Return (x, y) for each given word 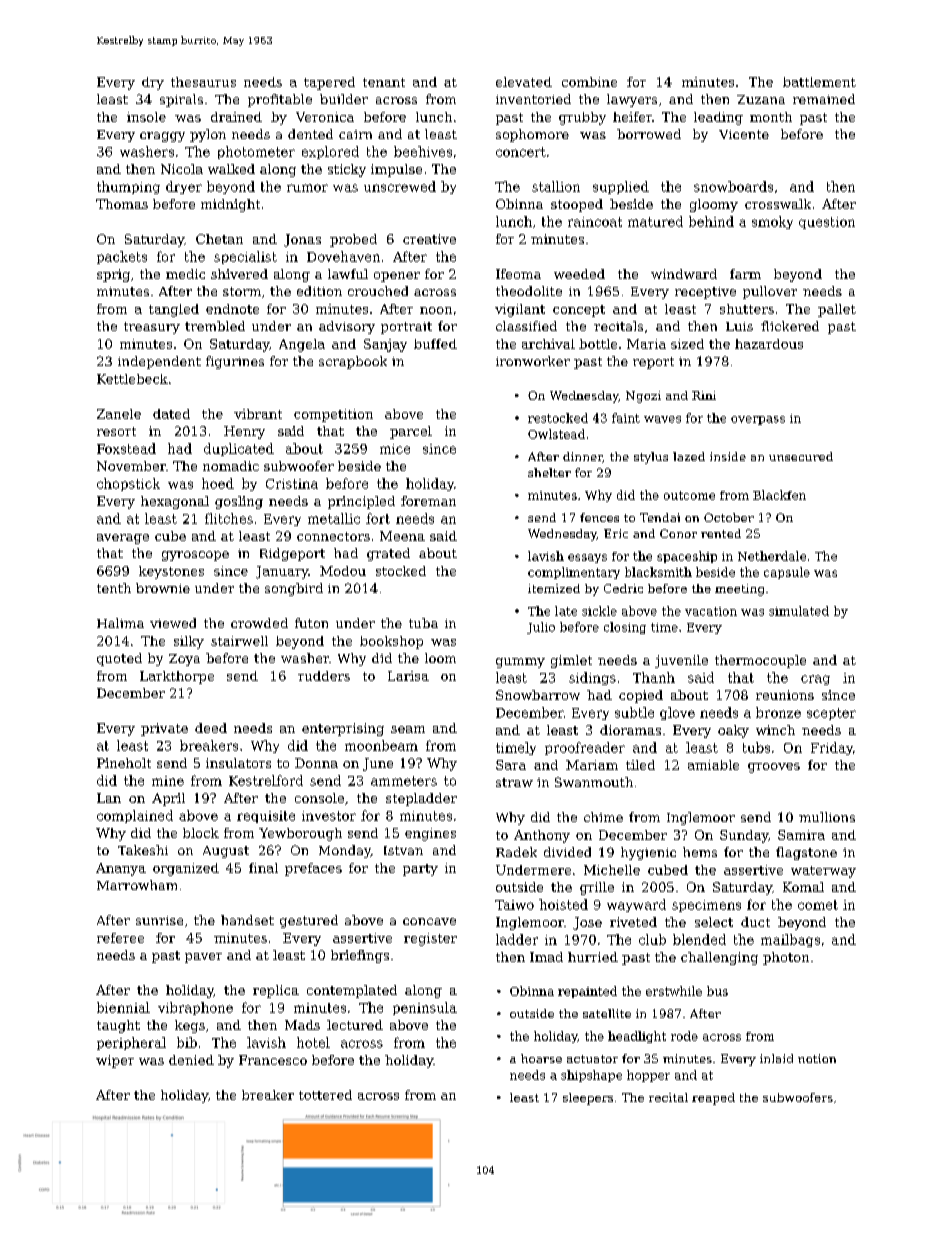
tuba (423, 623)
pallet (837, 310)
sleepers (588, 1099)
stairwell (239, 641)
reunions (785, 695)
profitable (280, 100)
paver (203, 958)
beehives (423, 151)
